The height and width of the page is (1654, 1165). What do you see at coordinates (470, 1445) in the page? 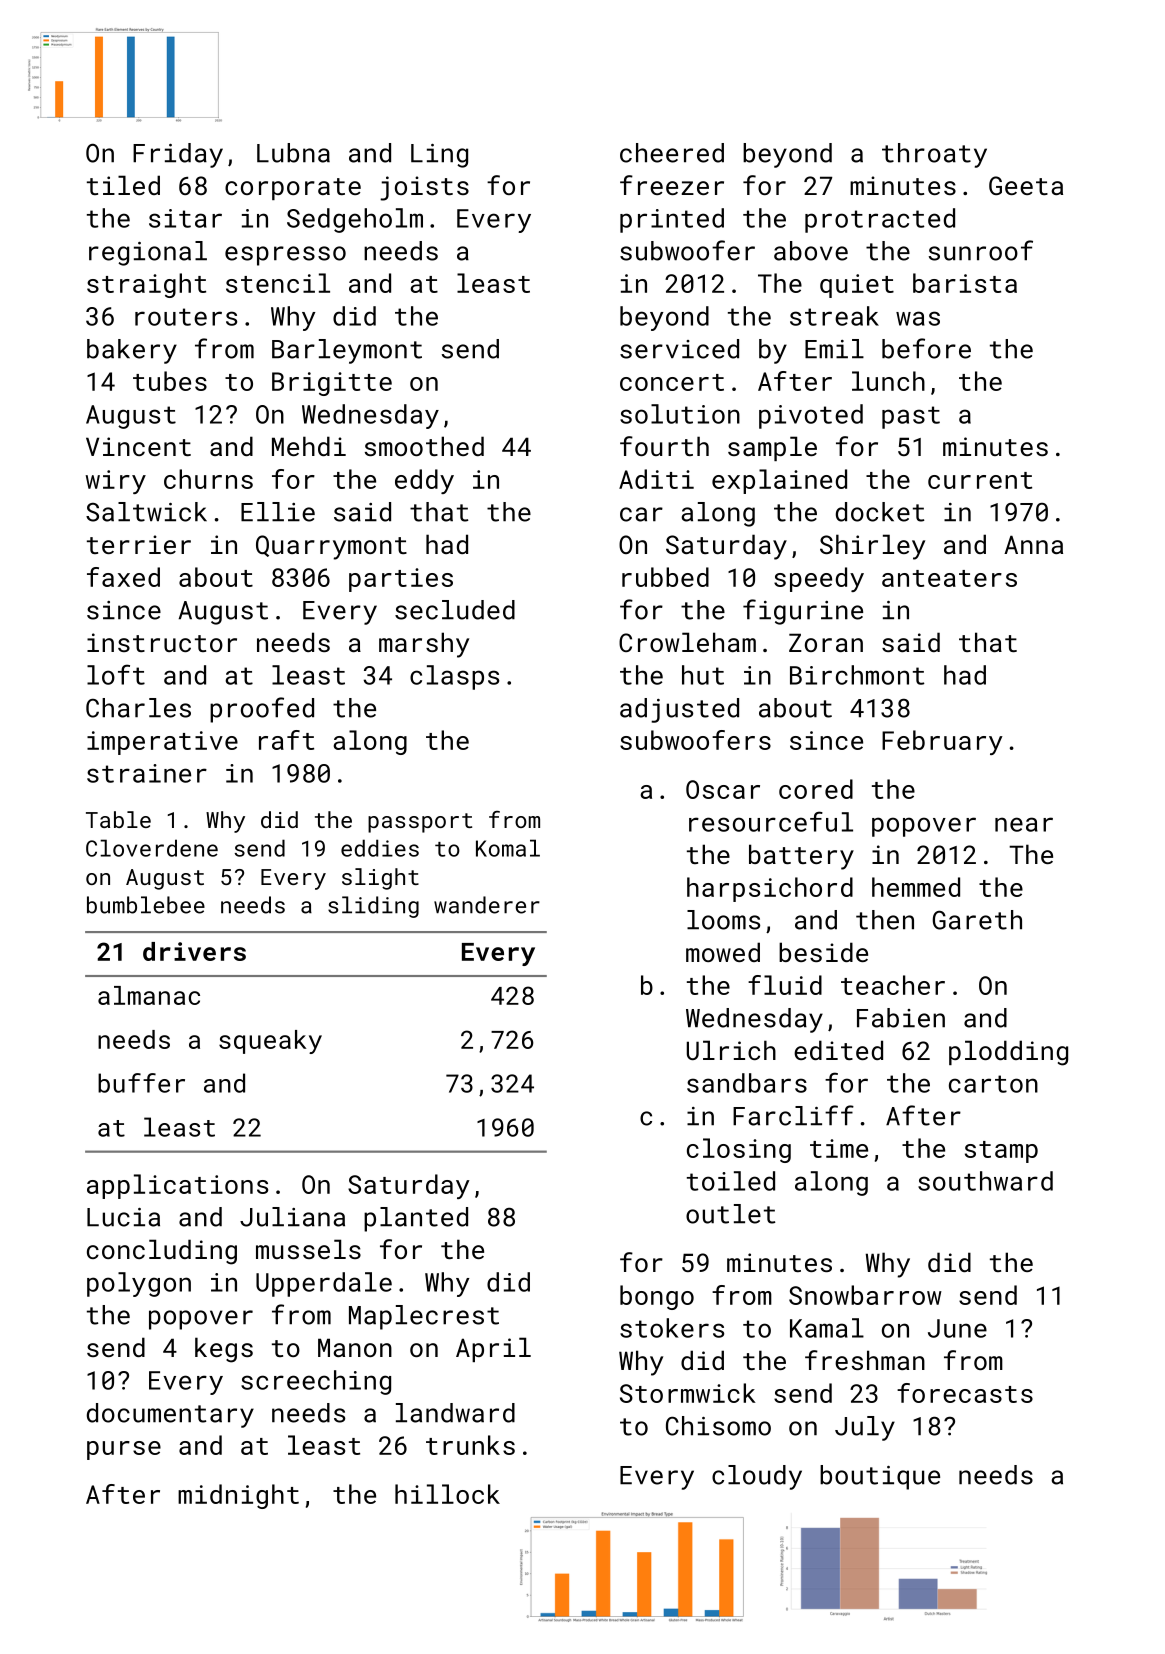
I see `trunks` at bounding box center [470, 1445].
